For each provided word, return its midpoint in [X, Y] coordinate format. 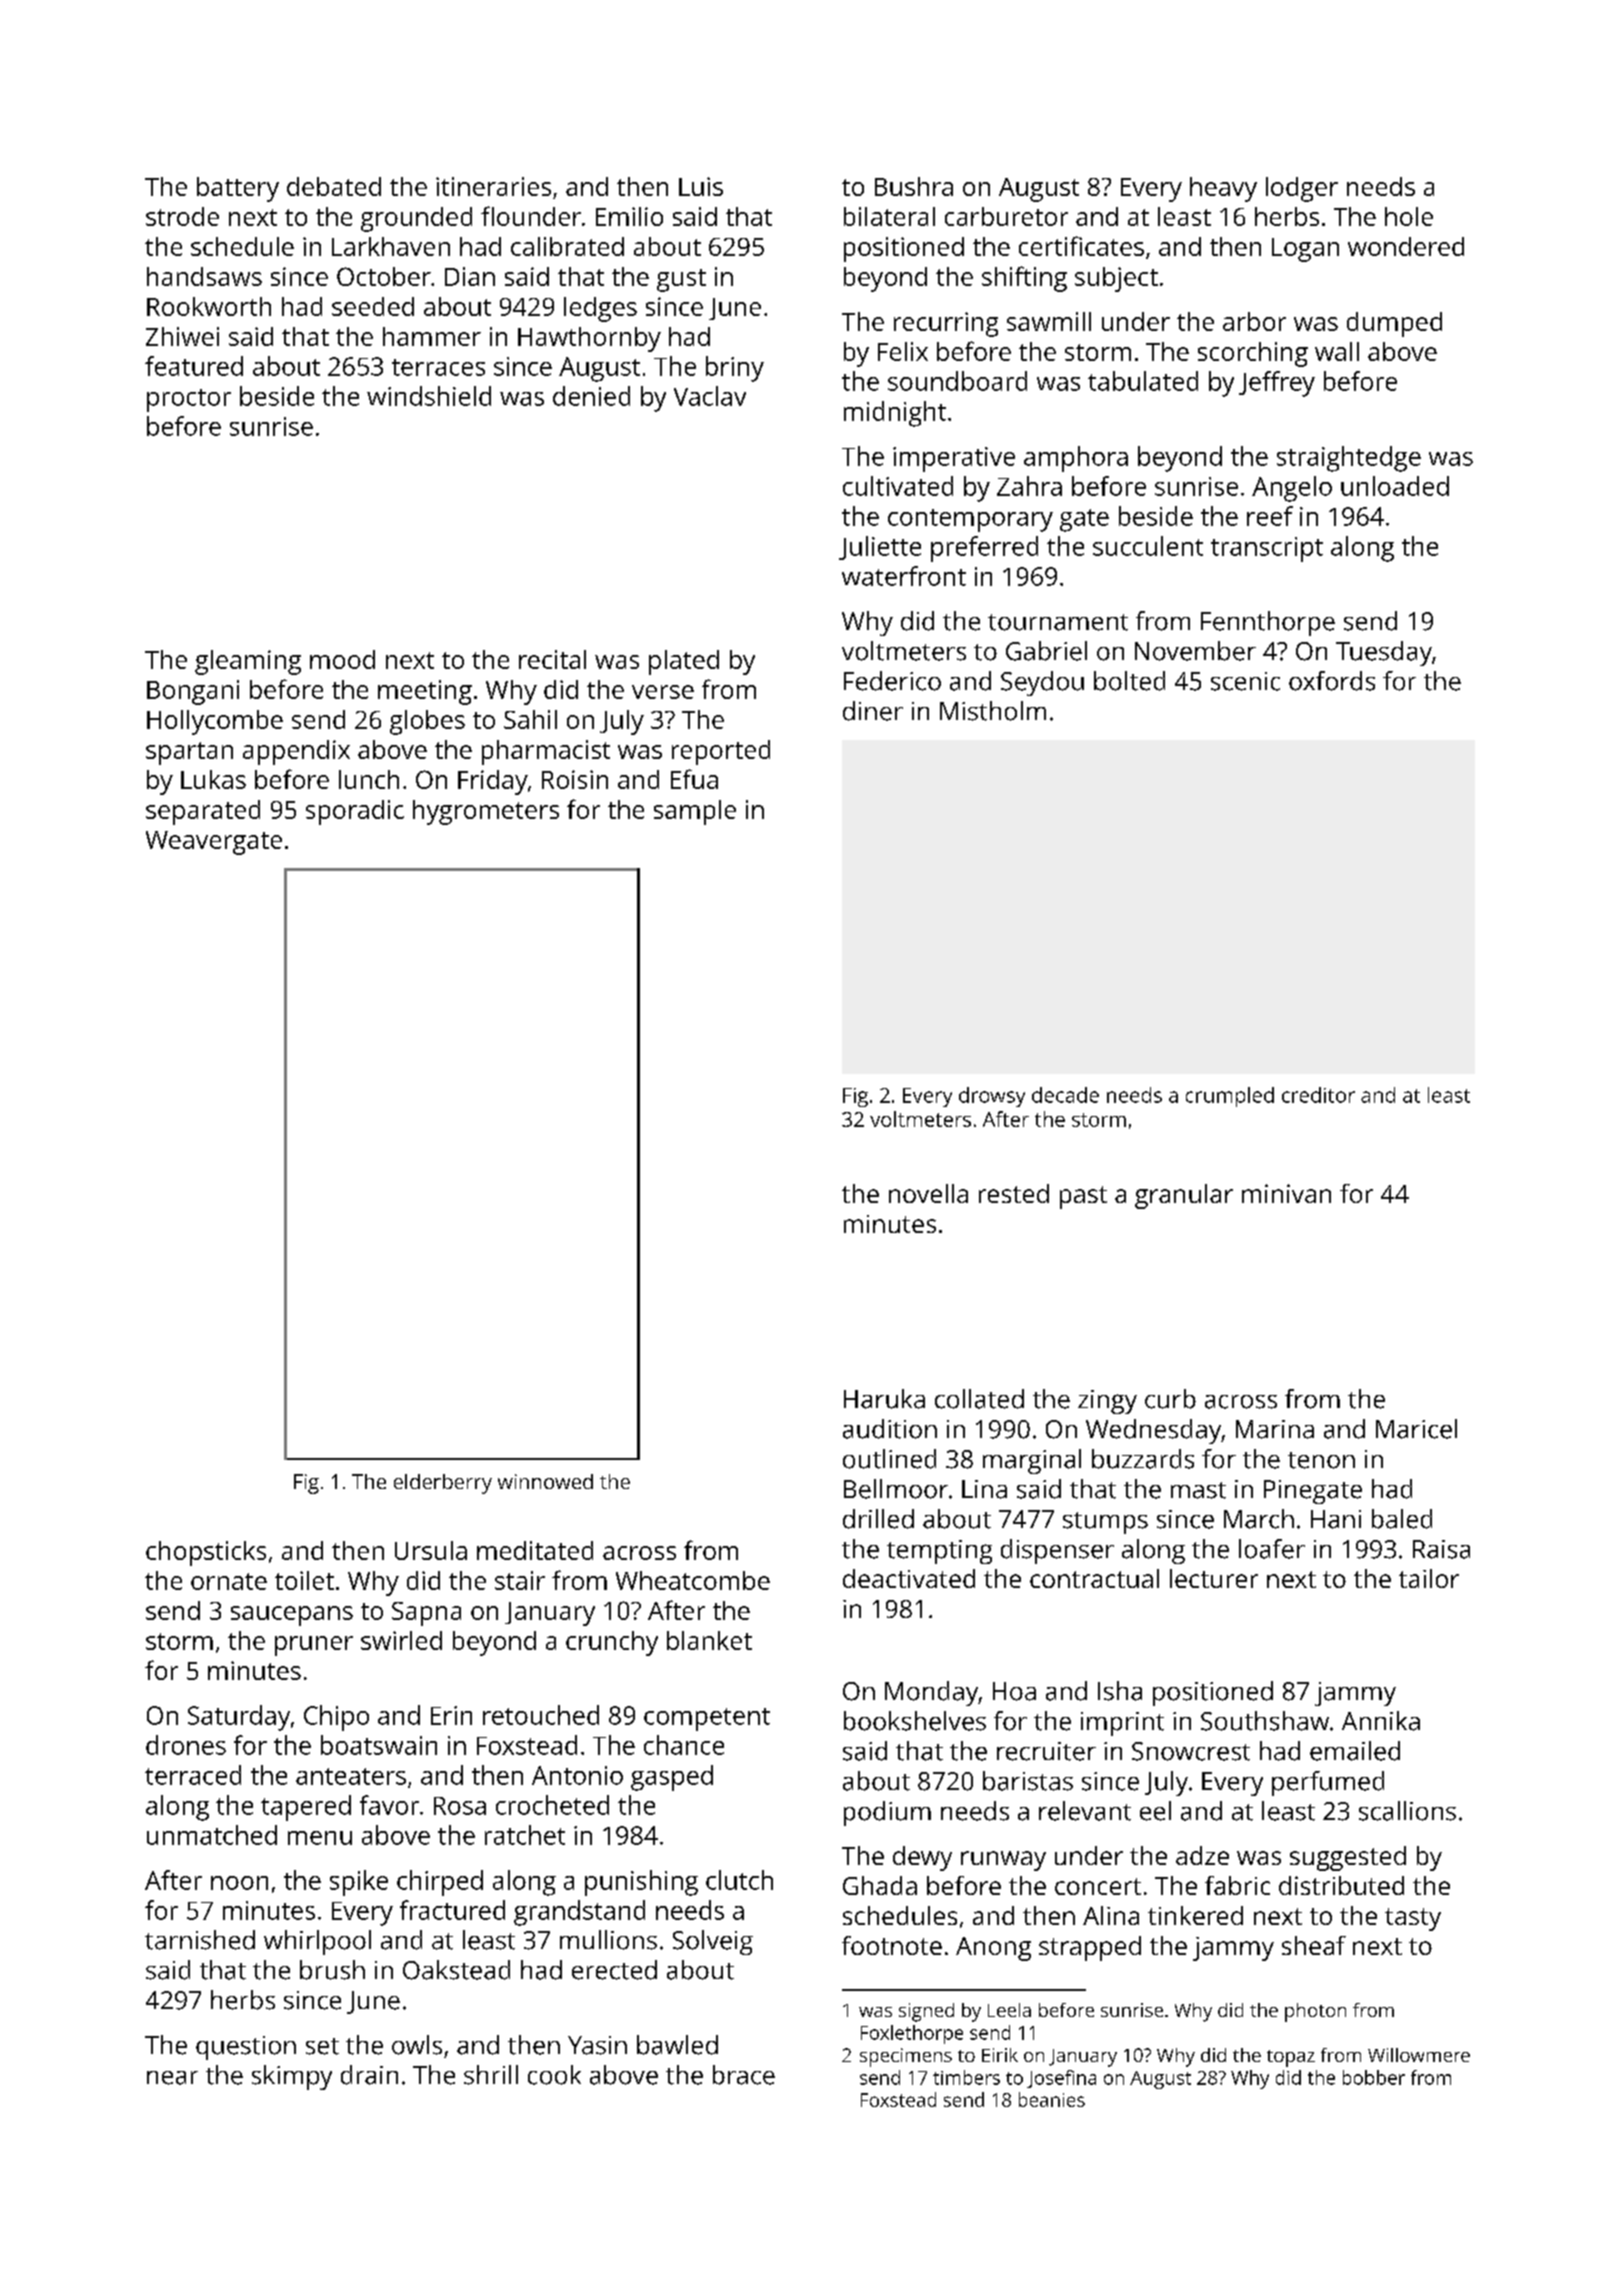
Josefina [1061, 2079]
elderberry [443, 1484]
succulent [1148, 546]
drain [369, 2075]
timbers [966, 2077]
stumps [1105, 1523]
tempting [939, 1552]
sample [695, 812]
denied [591, 396]
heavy [1223, 189]
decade [1065, 1095]
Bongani [193, 692]
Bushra [914, 186]
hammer [432, 336]
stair [520, 1580]
